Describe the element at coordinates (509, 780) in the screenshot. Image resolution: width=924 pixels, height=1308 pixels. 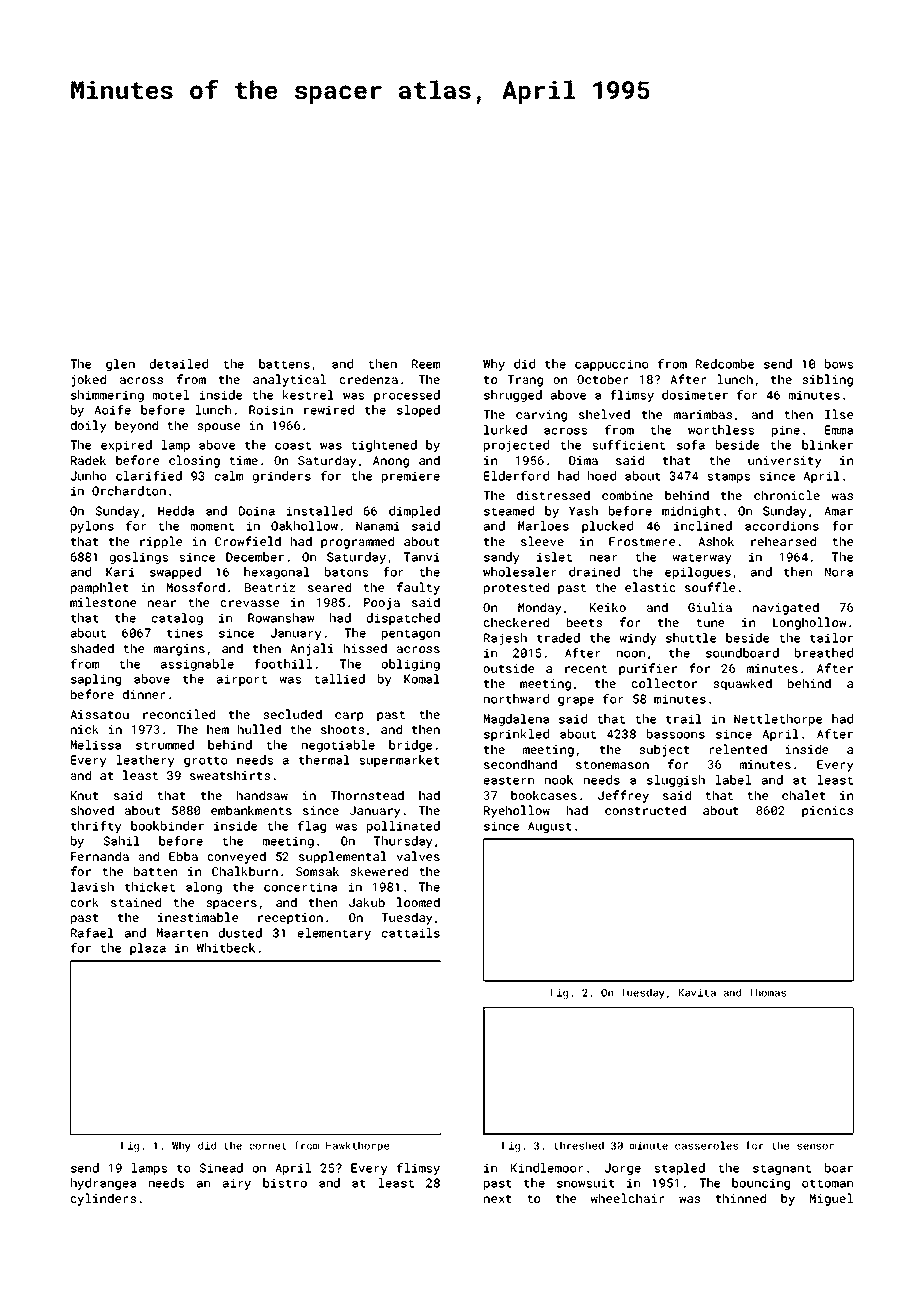
I see `eastern` at that location.
